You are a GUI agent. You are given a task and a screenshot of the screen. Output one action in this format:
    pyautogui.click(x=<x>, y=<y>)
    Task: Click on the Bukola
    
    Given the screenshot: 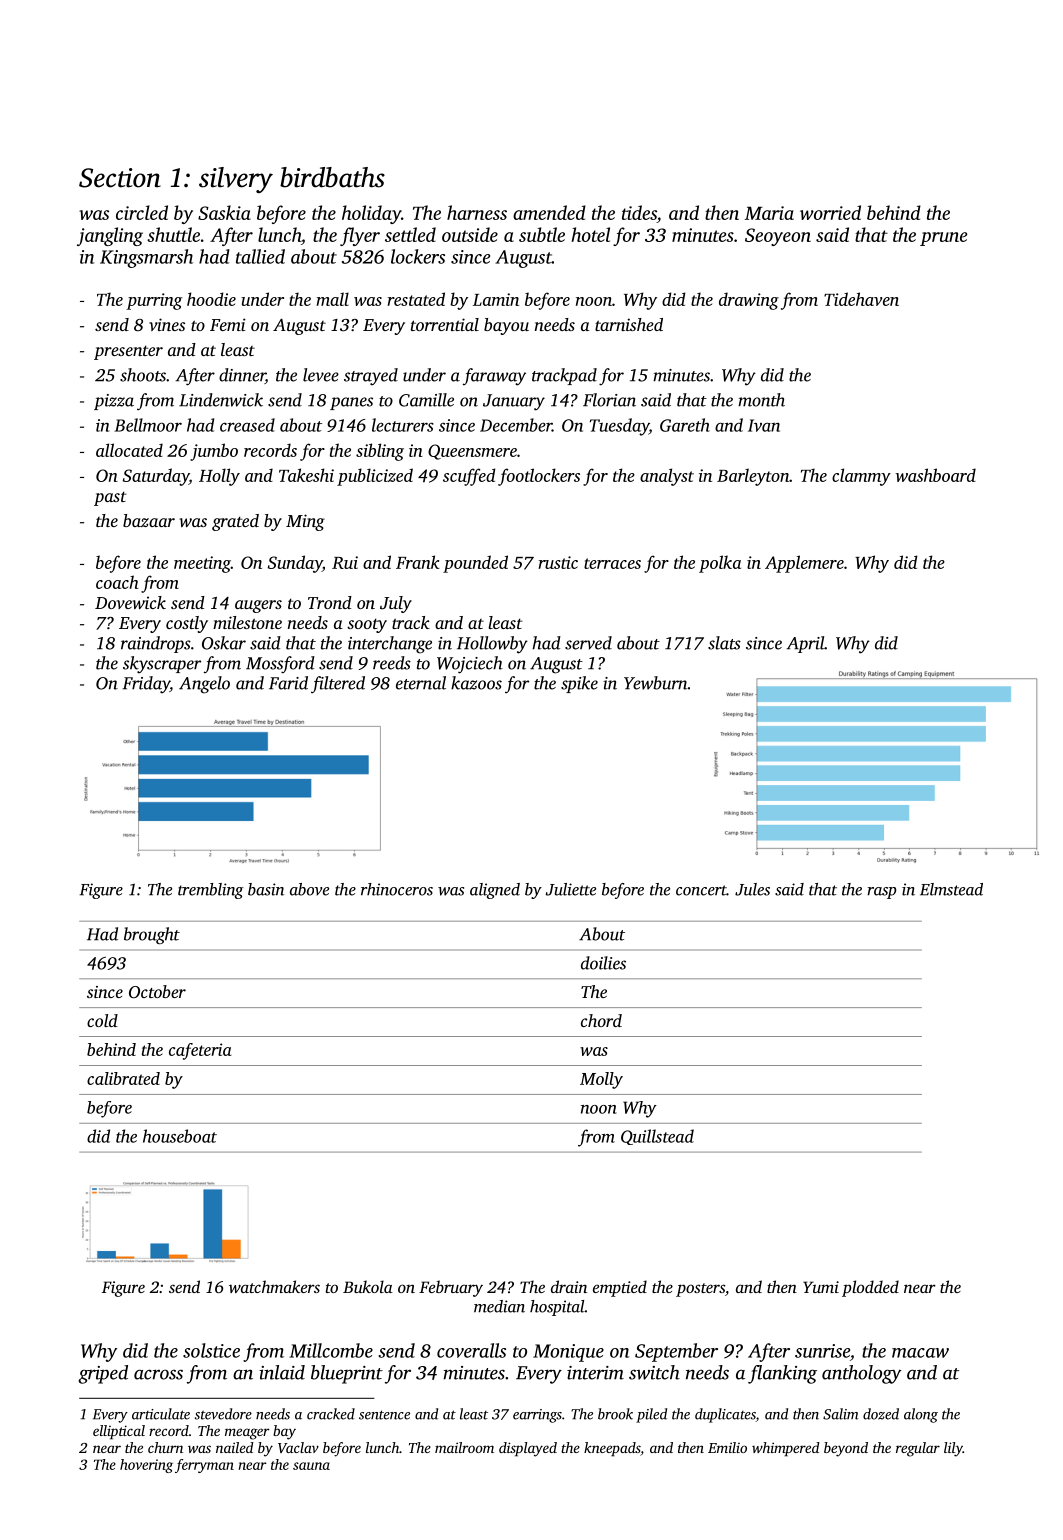 What is the action you would take?
    pyautogui.click(x=368, y=1286)
